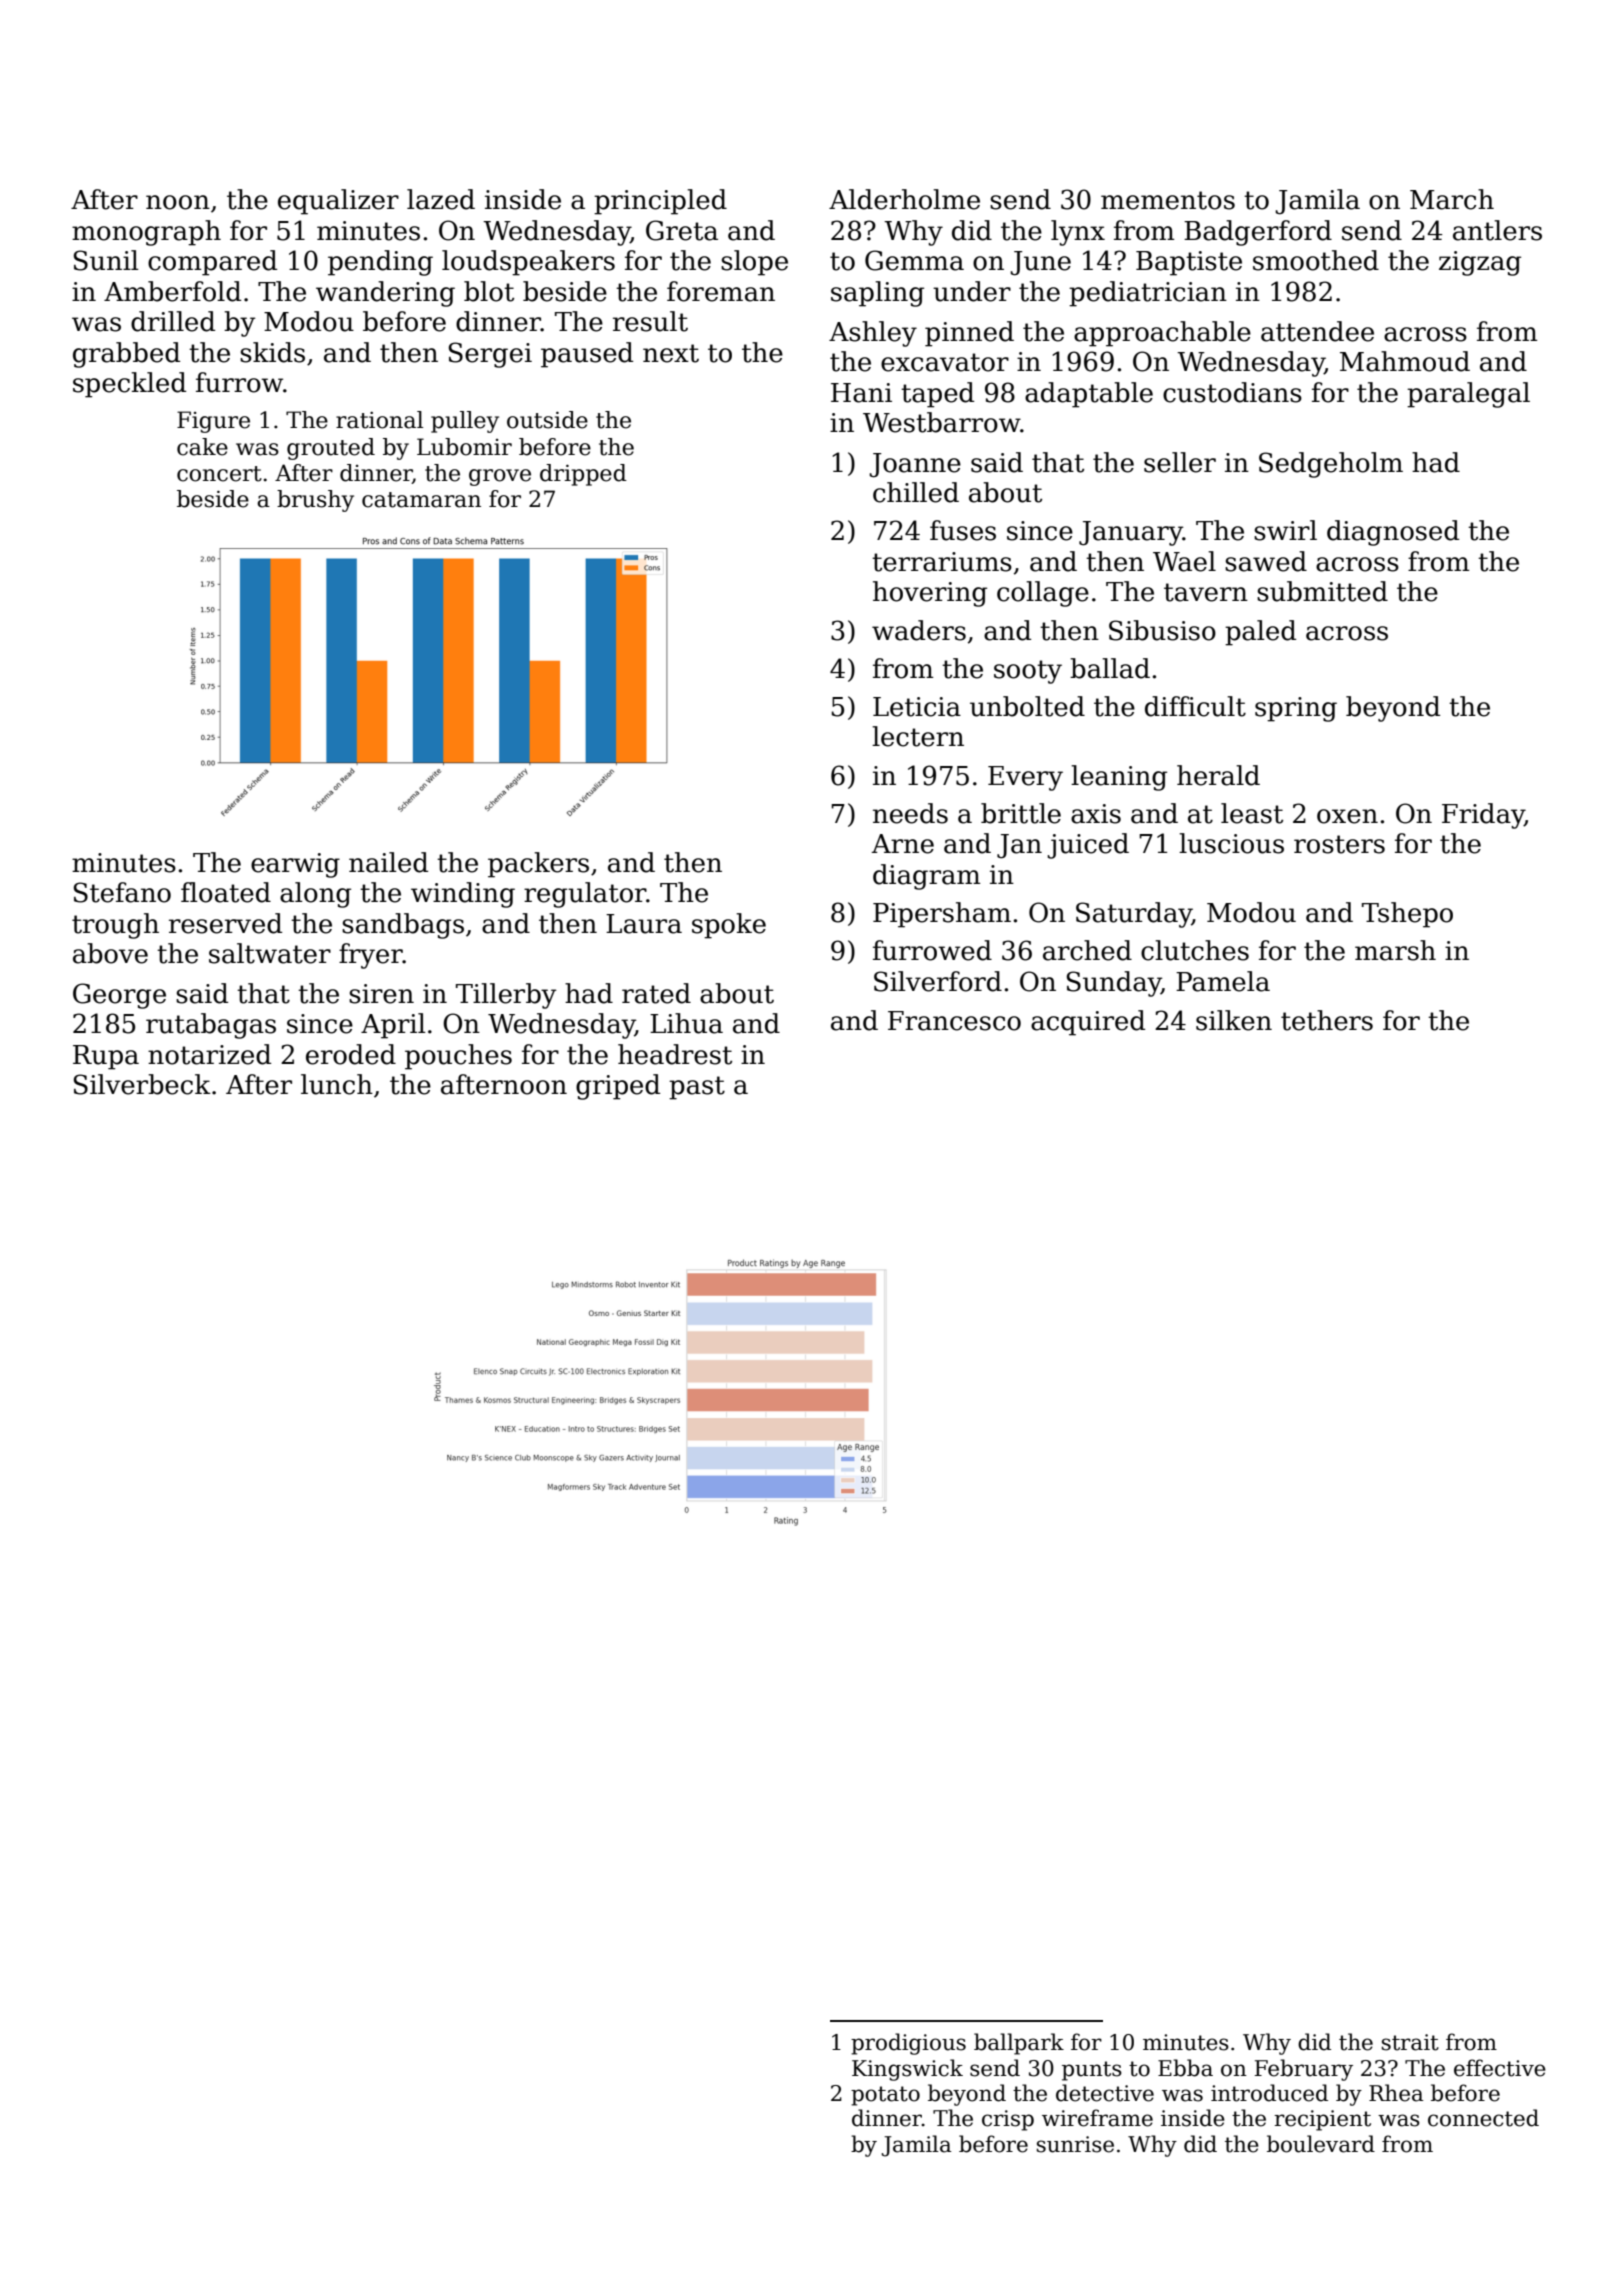  What do you see at coordinates (1168, 200) in the screenshot?
I see `mementos` at bounding box center [1168, 200].
